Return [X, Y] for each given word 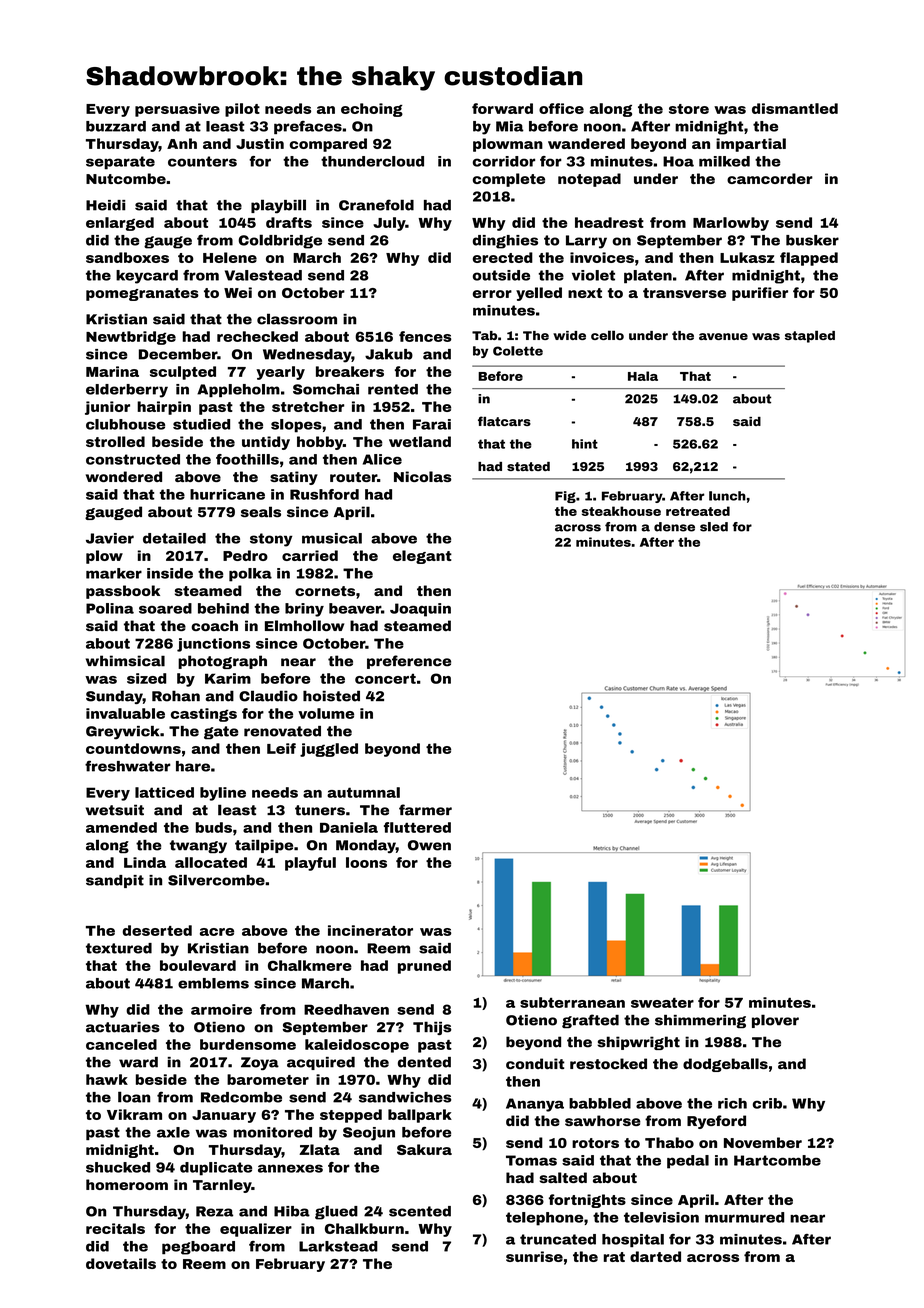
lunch [727, 496]
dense [674, 527]
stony [271, 540]
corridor [504, 161]
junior [107, 408]
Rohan [176, 696]
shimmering [700, 1021]
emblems [213, 983]
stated [528, 466]
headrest [609, 222]
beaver [355, 608]
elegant [422, 557]
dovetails [121, 1263]
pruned [424, 967]
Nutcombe [126, 178]
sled [714, 527]
